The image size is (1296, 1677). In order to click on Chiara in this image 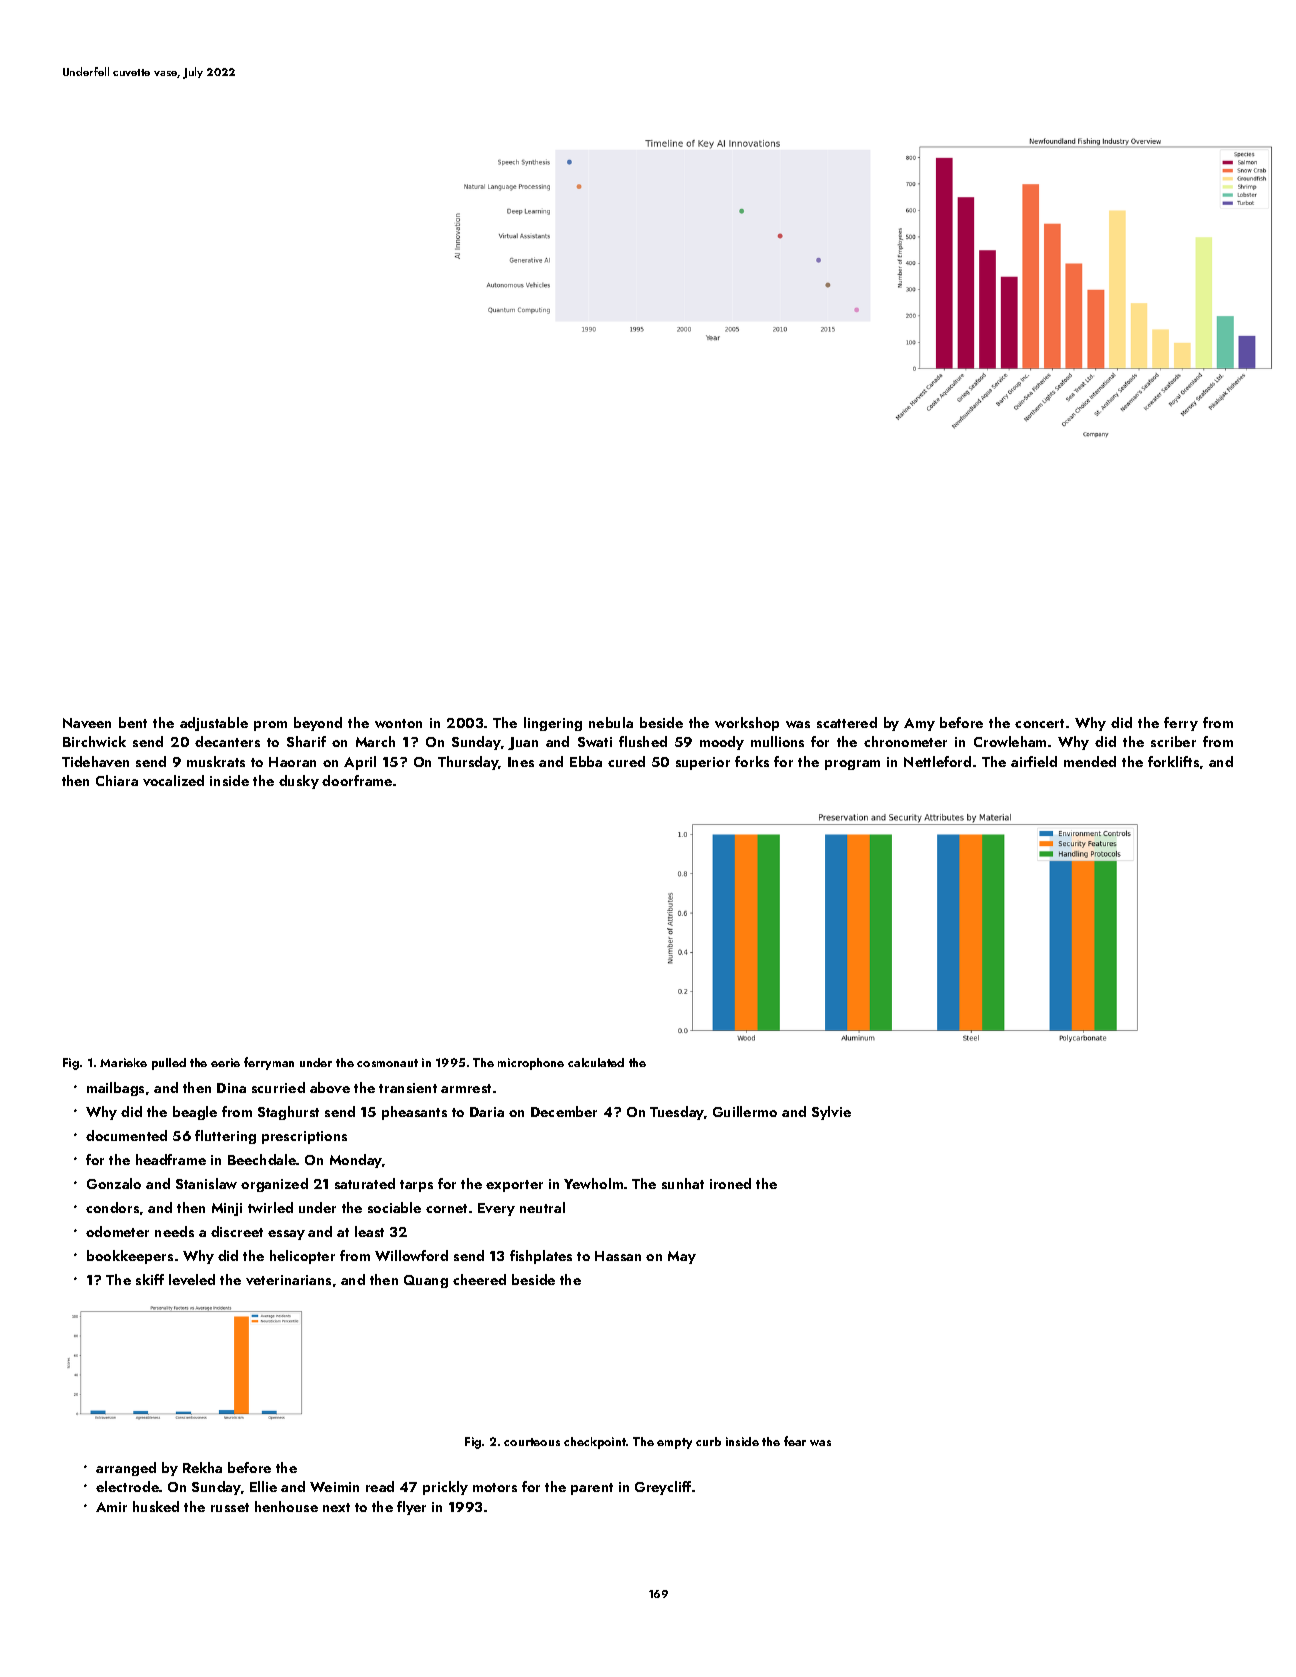, I will do `click(117, 780)`.
